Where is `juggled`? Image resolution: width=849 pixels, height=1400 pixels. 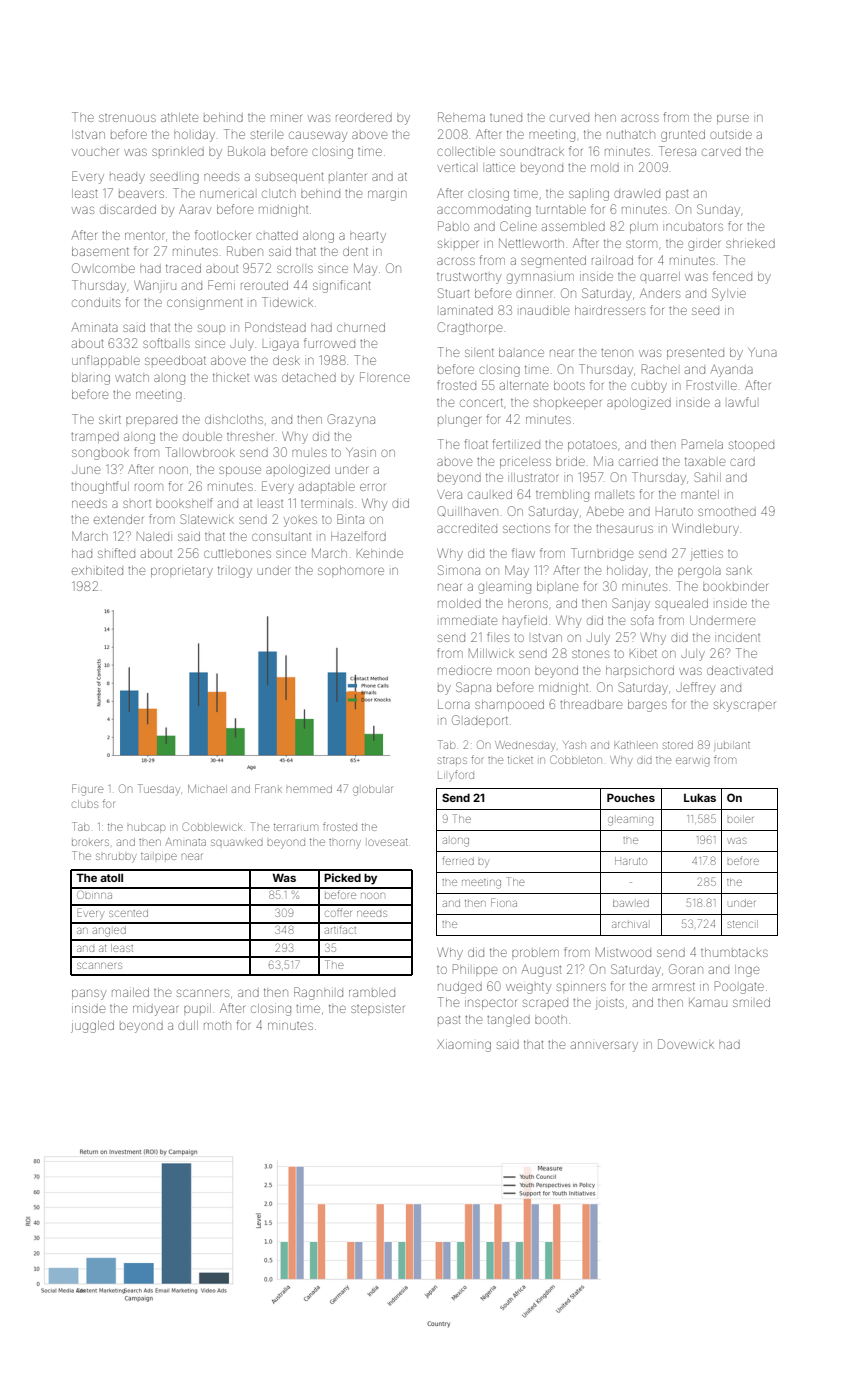
juggled is located at coordinates (92, 1027).
